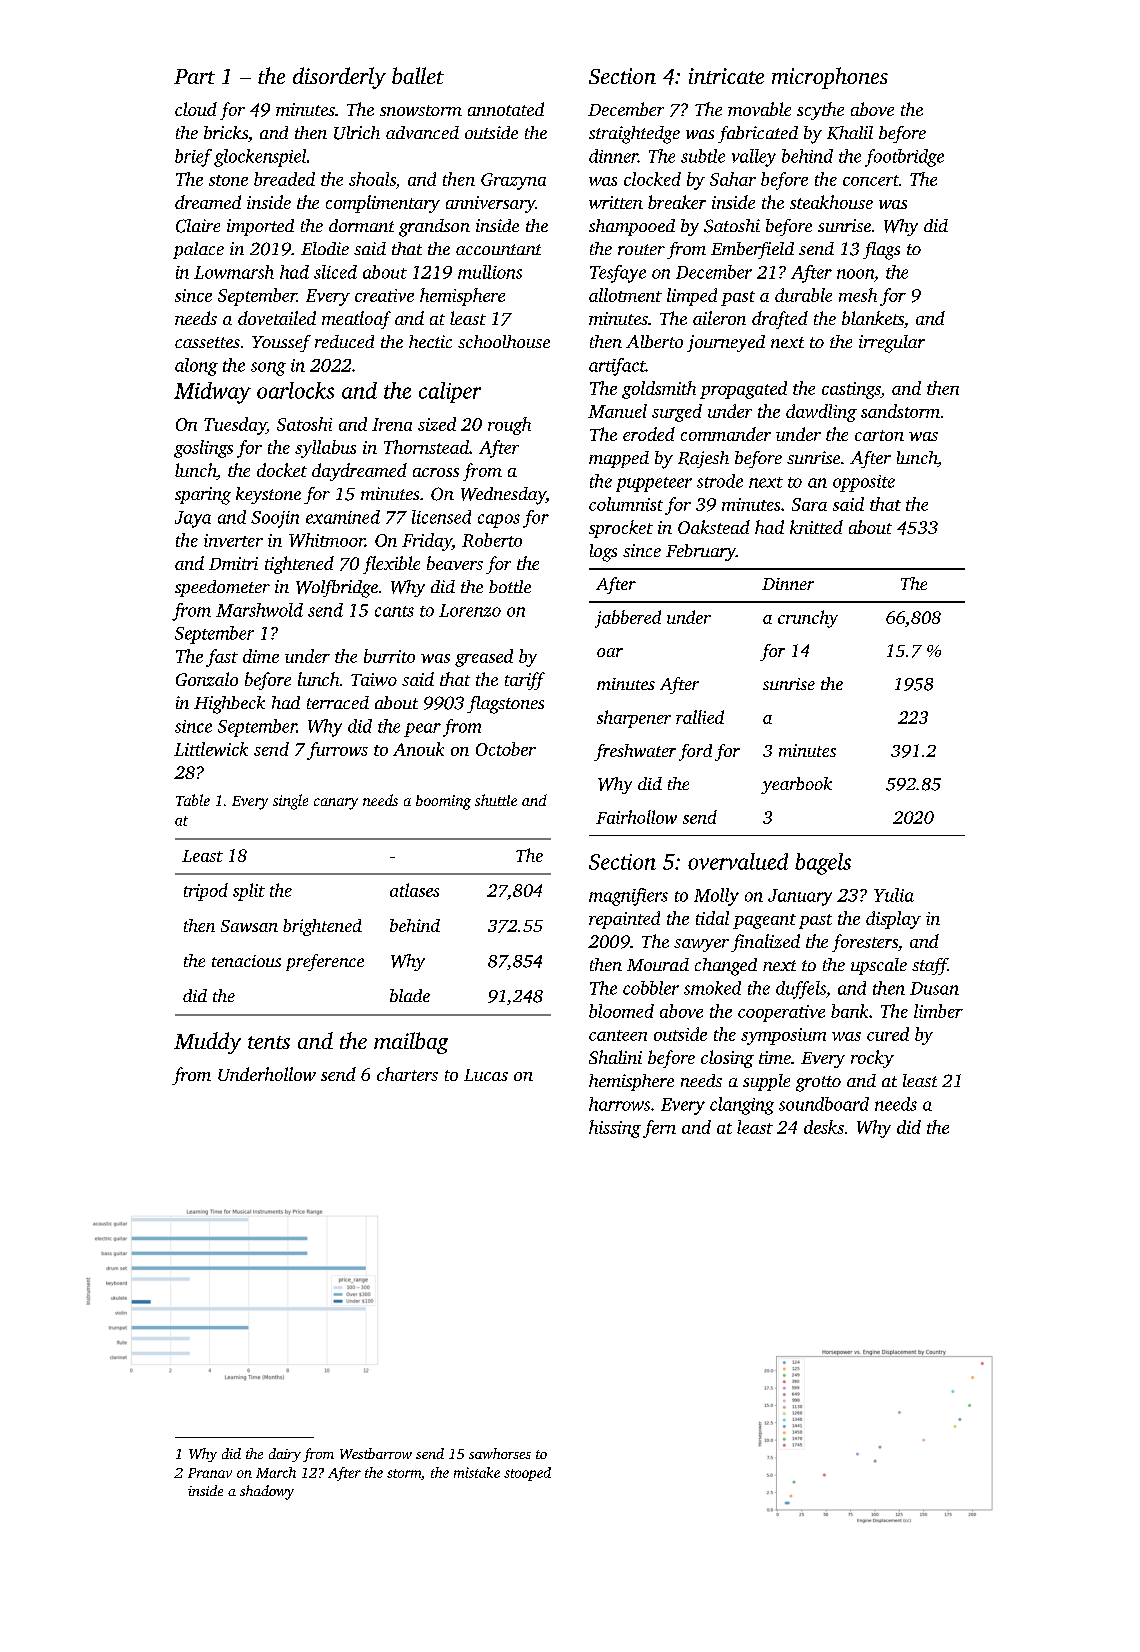 This page has height=1652, width=1140. What do you see at coordinates (506, 109) in the page?
I see `annotated` at bounding box center [506, 109].
